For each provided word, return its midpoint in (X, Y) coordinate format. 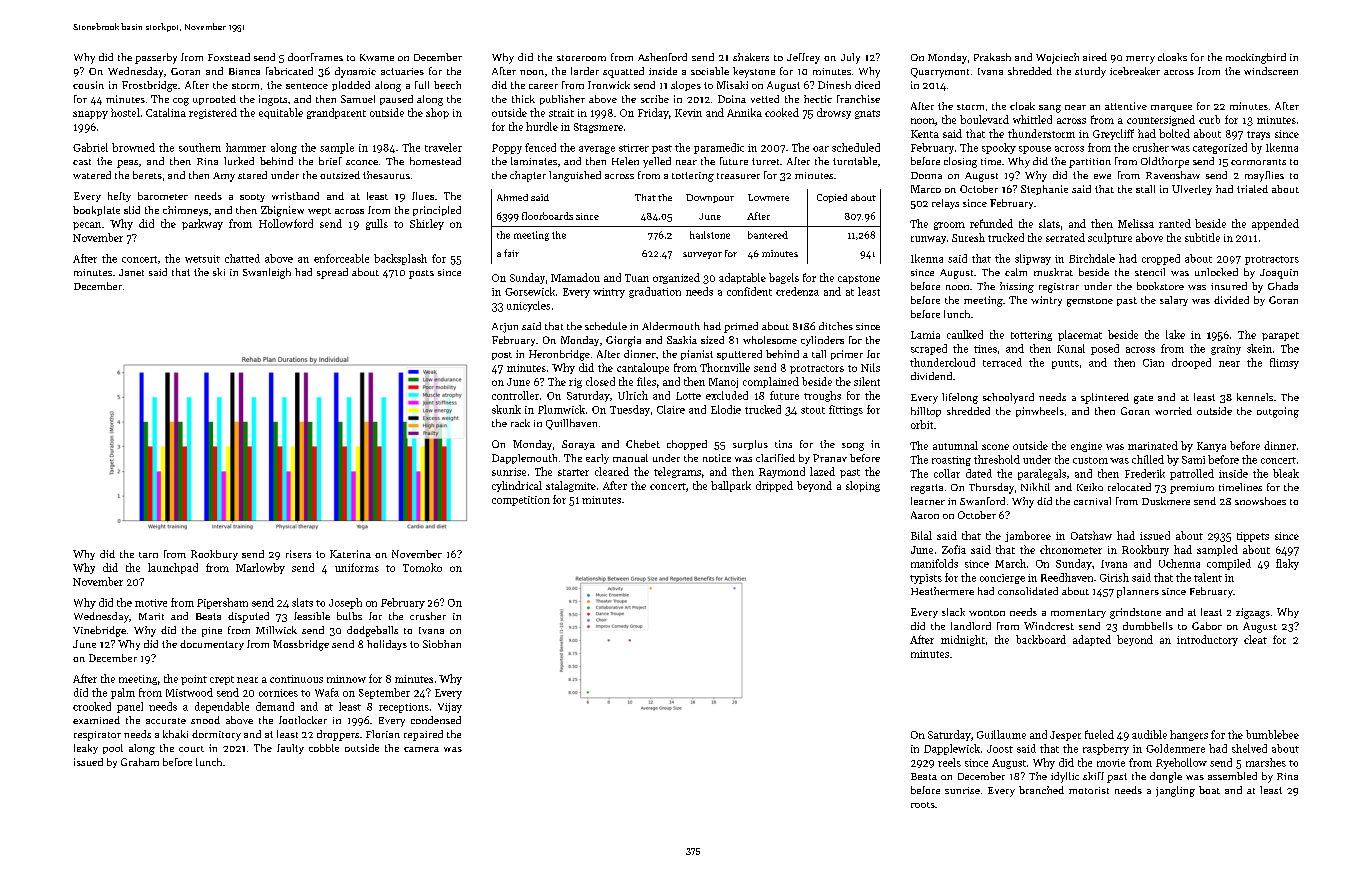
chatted (242, 258)
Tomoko (422, 567)
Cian (1153, 363)
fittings (846, 410)
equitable (281, 113)
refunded (991, 223)
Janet (131, 272)
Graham (140, 762)
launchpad (173, 568)
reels (949, 762)
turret (765, 161)
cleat (1255, 639)
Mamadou (575, 277)
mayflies (1264, 176)
